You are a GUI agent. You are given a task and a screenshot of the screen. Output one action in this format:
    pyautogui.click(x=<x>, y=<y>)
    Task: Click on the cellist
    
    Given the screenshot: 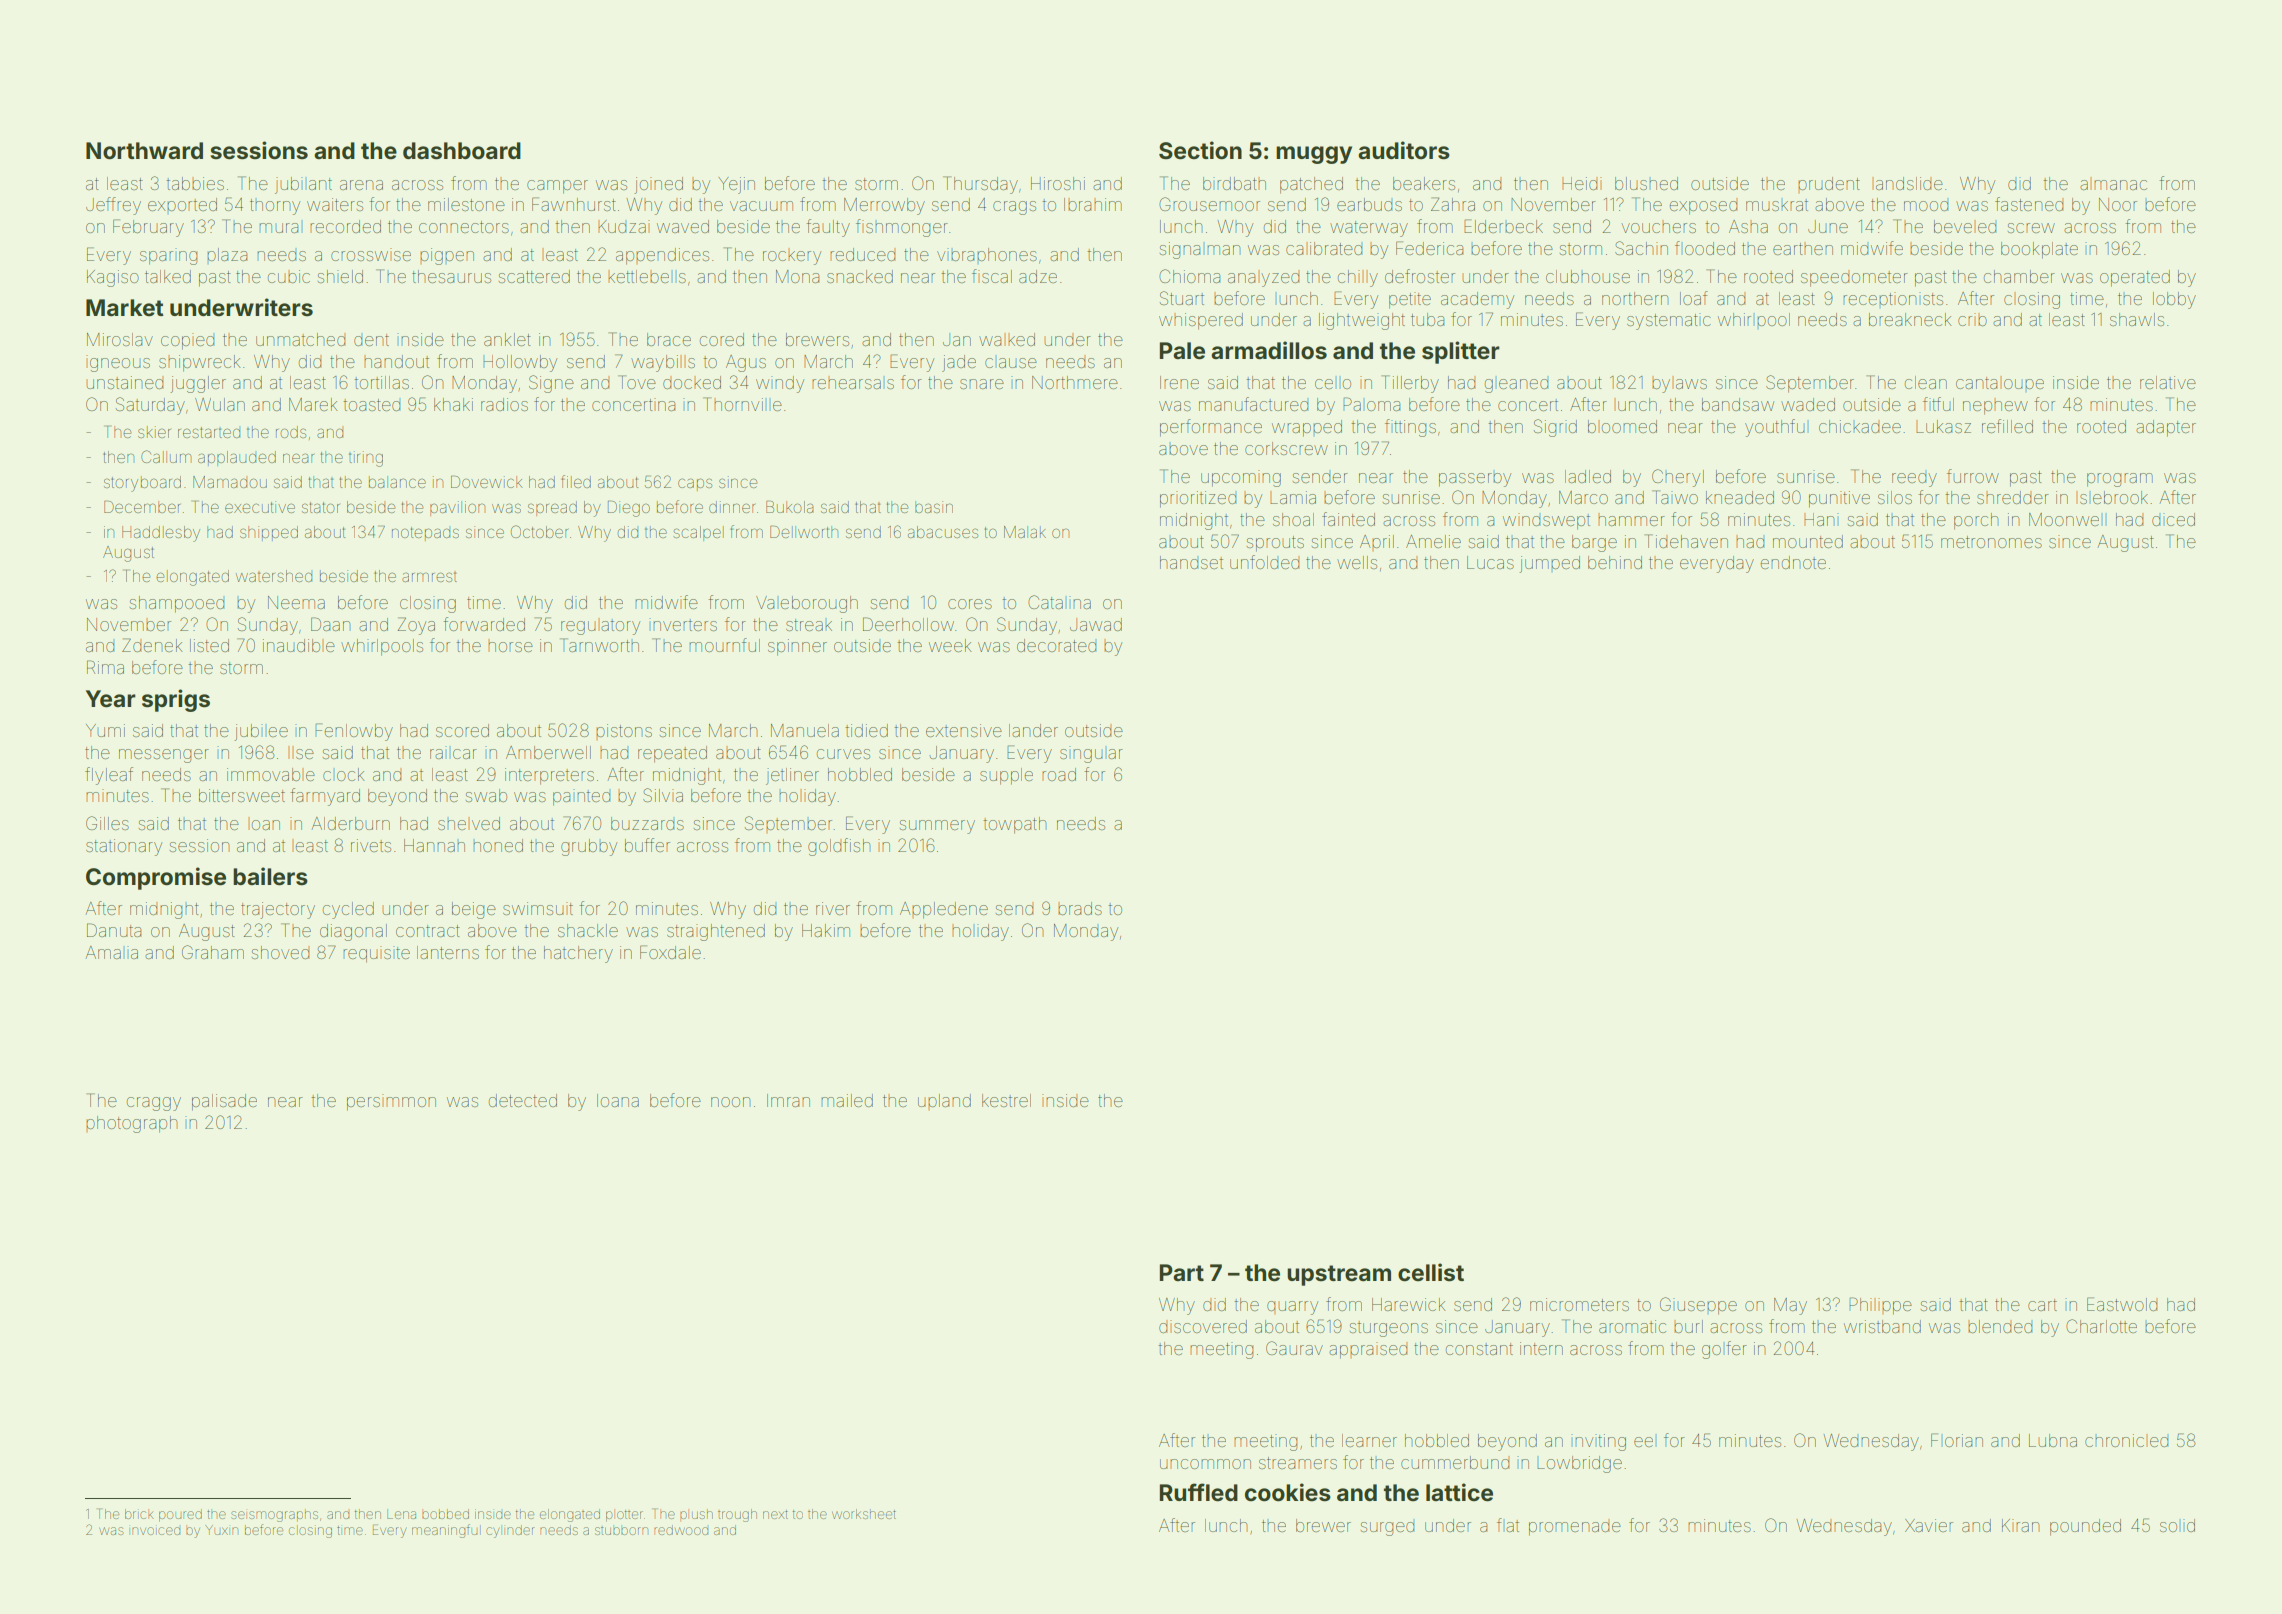 What is the action you would take?
    pyautogui.click(x=1431, y=1272)
